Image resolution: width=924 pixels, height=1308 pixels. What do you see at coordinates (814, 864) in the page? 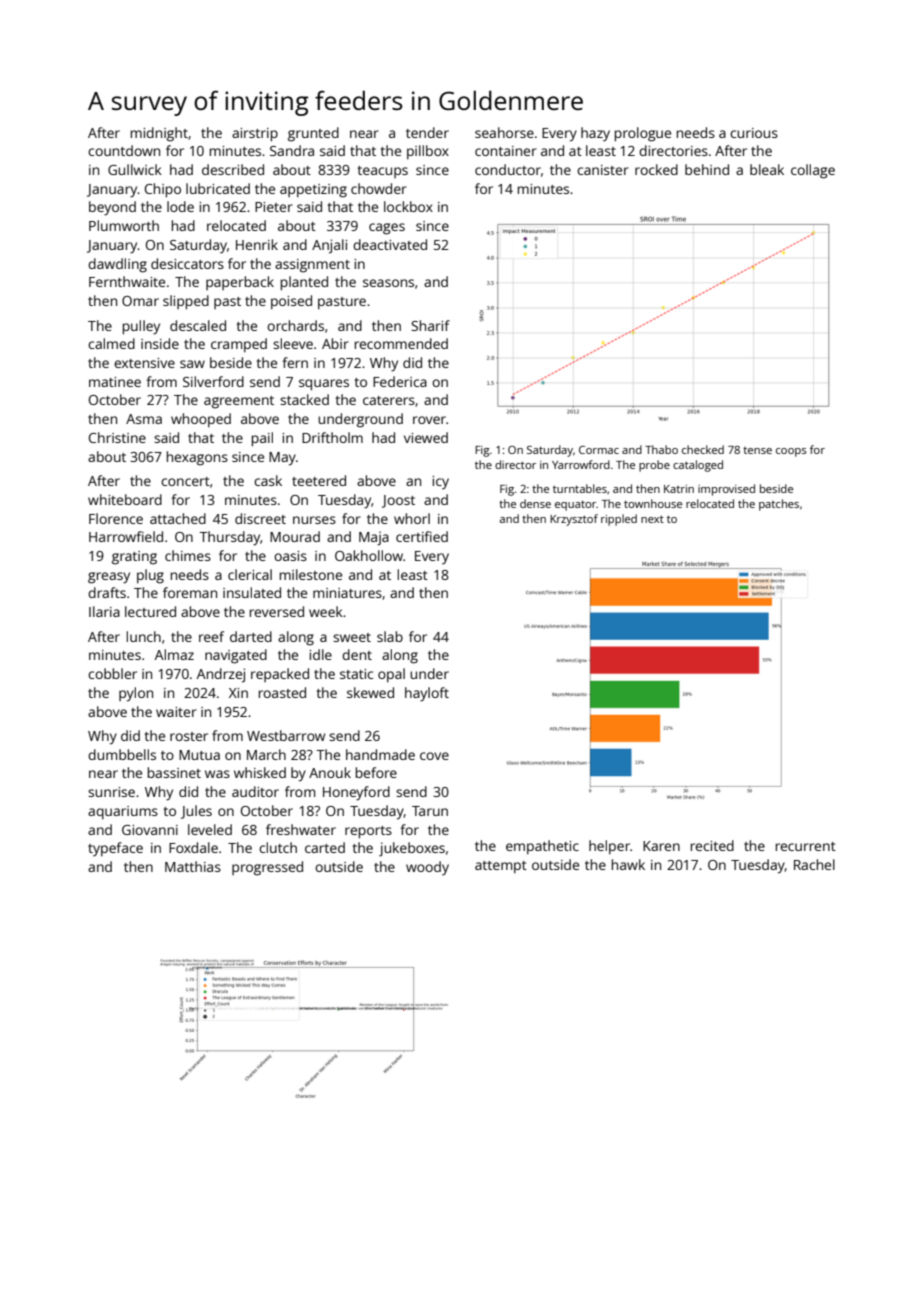
I see `Rachel` at bounding box center [814, 864].
